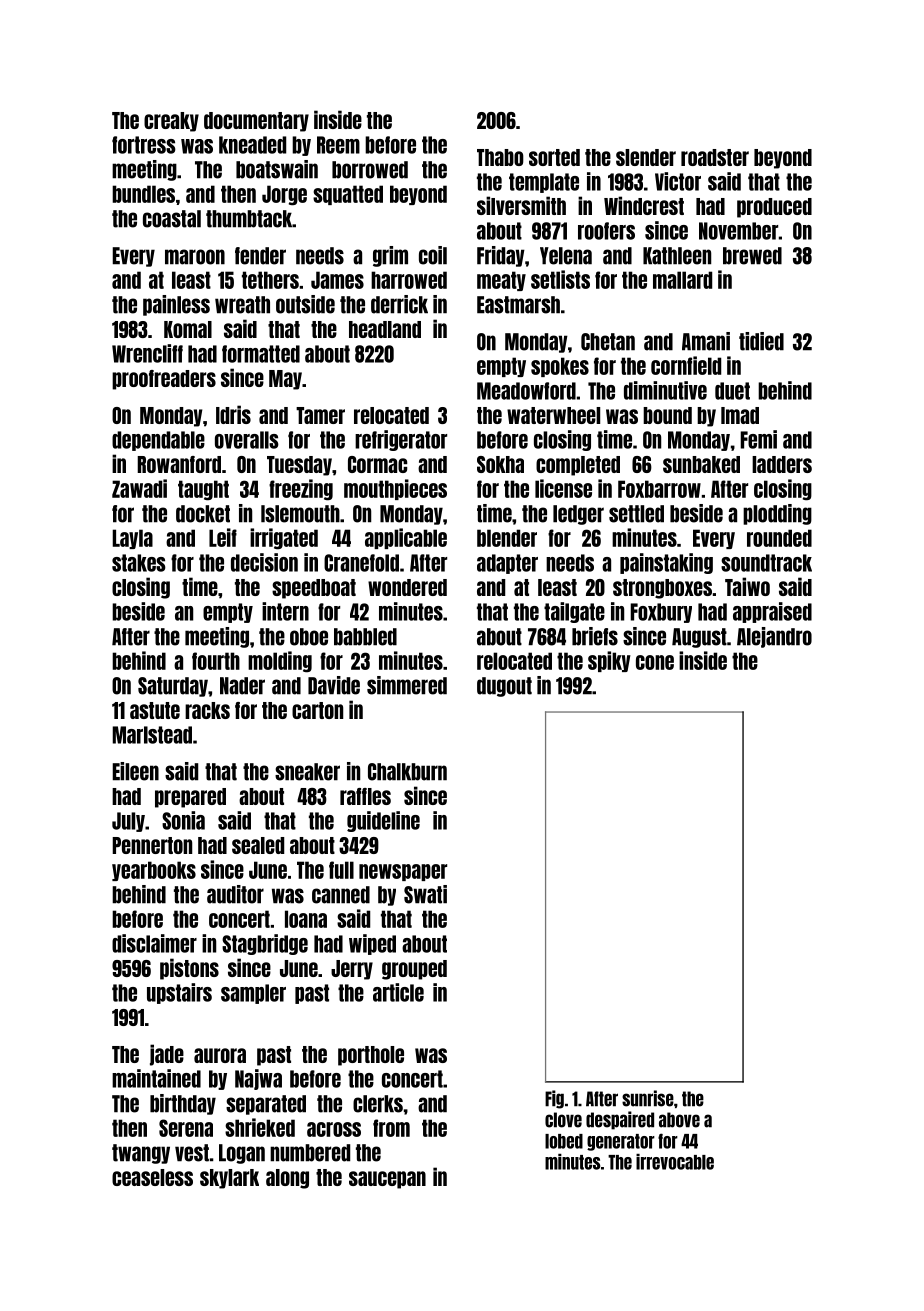 The width and height of the screenshot is (924, 1311). What do you see at coordinates (675, 1162) in the screenshot?
I see `irrevocable` at bounding box center [675, 1162].
